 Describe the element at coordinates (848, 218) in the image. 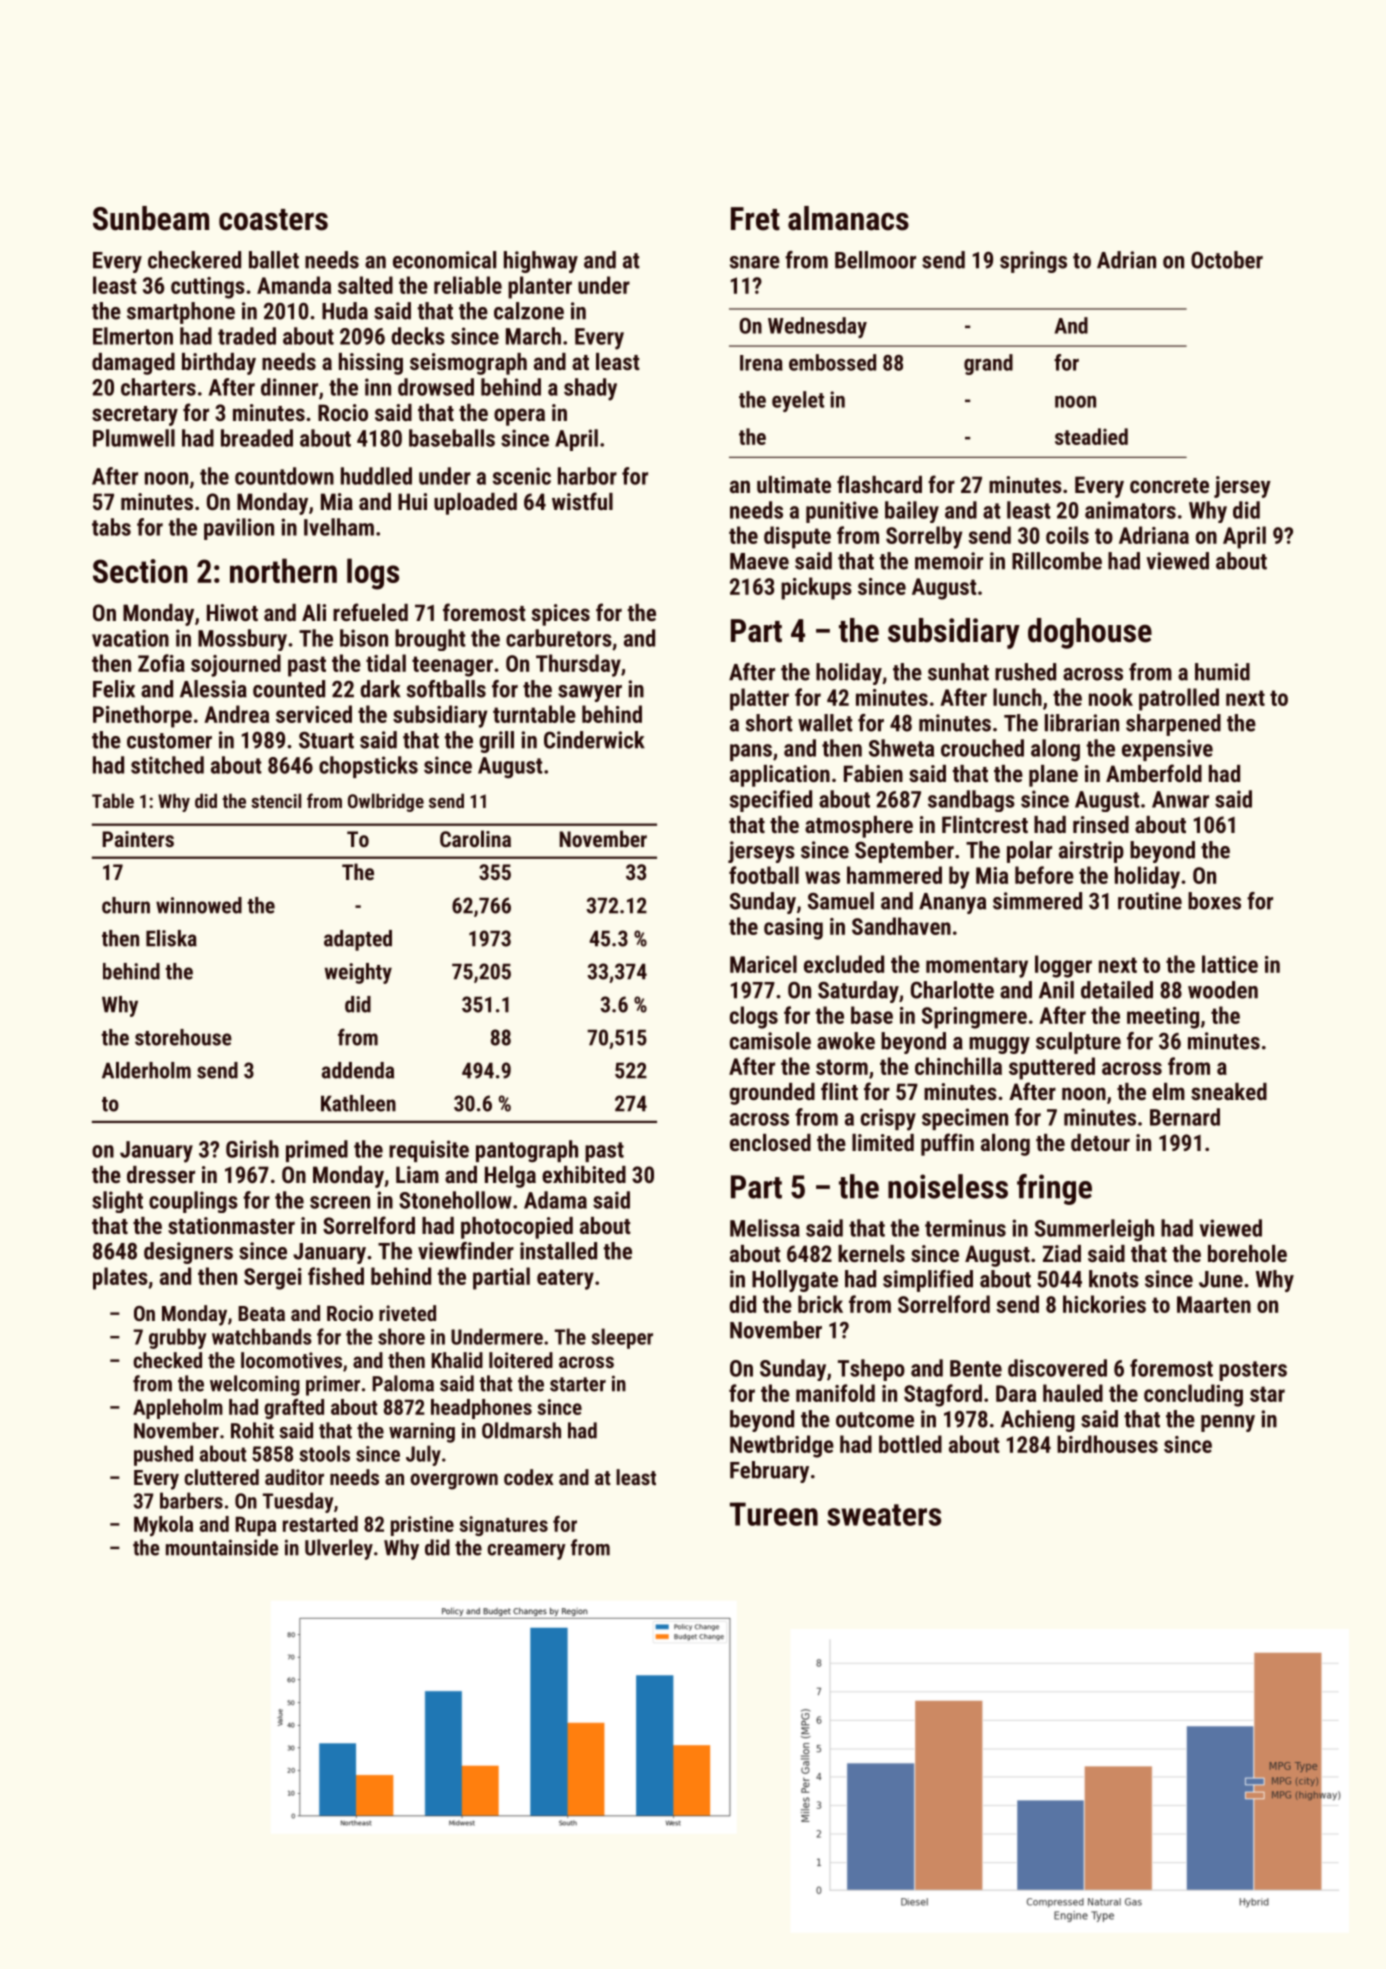

I see `almanacs` at that location.
